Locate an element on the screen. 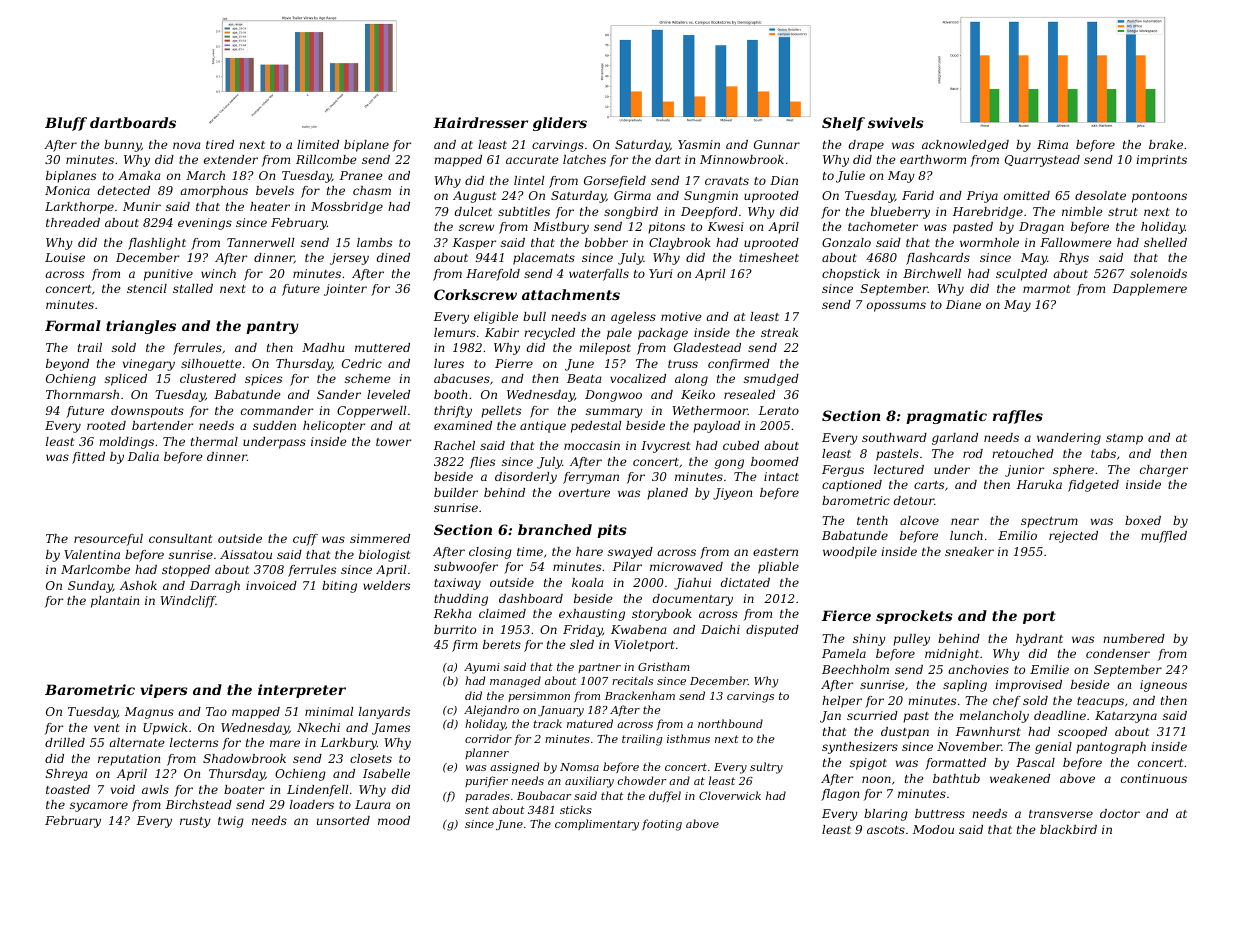  marmot is located at coordinates (1046, 289).
